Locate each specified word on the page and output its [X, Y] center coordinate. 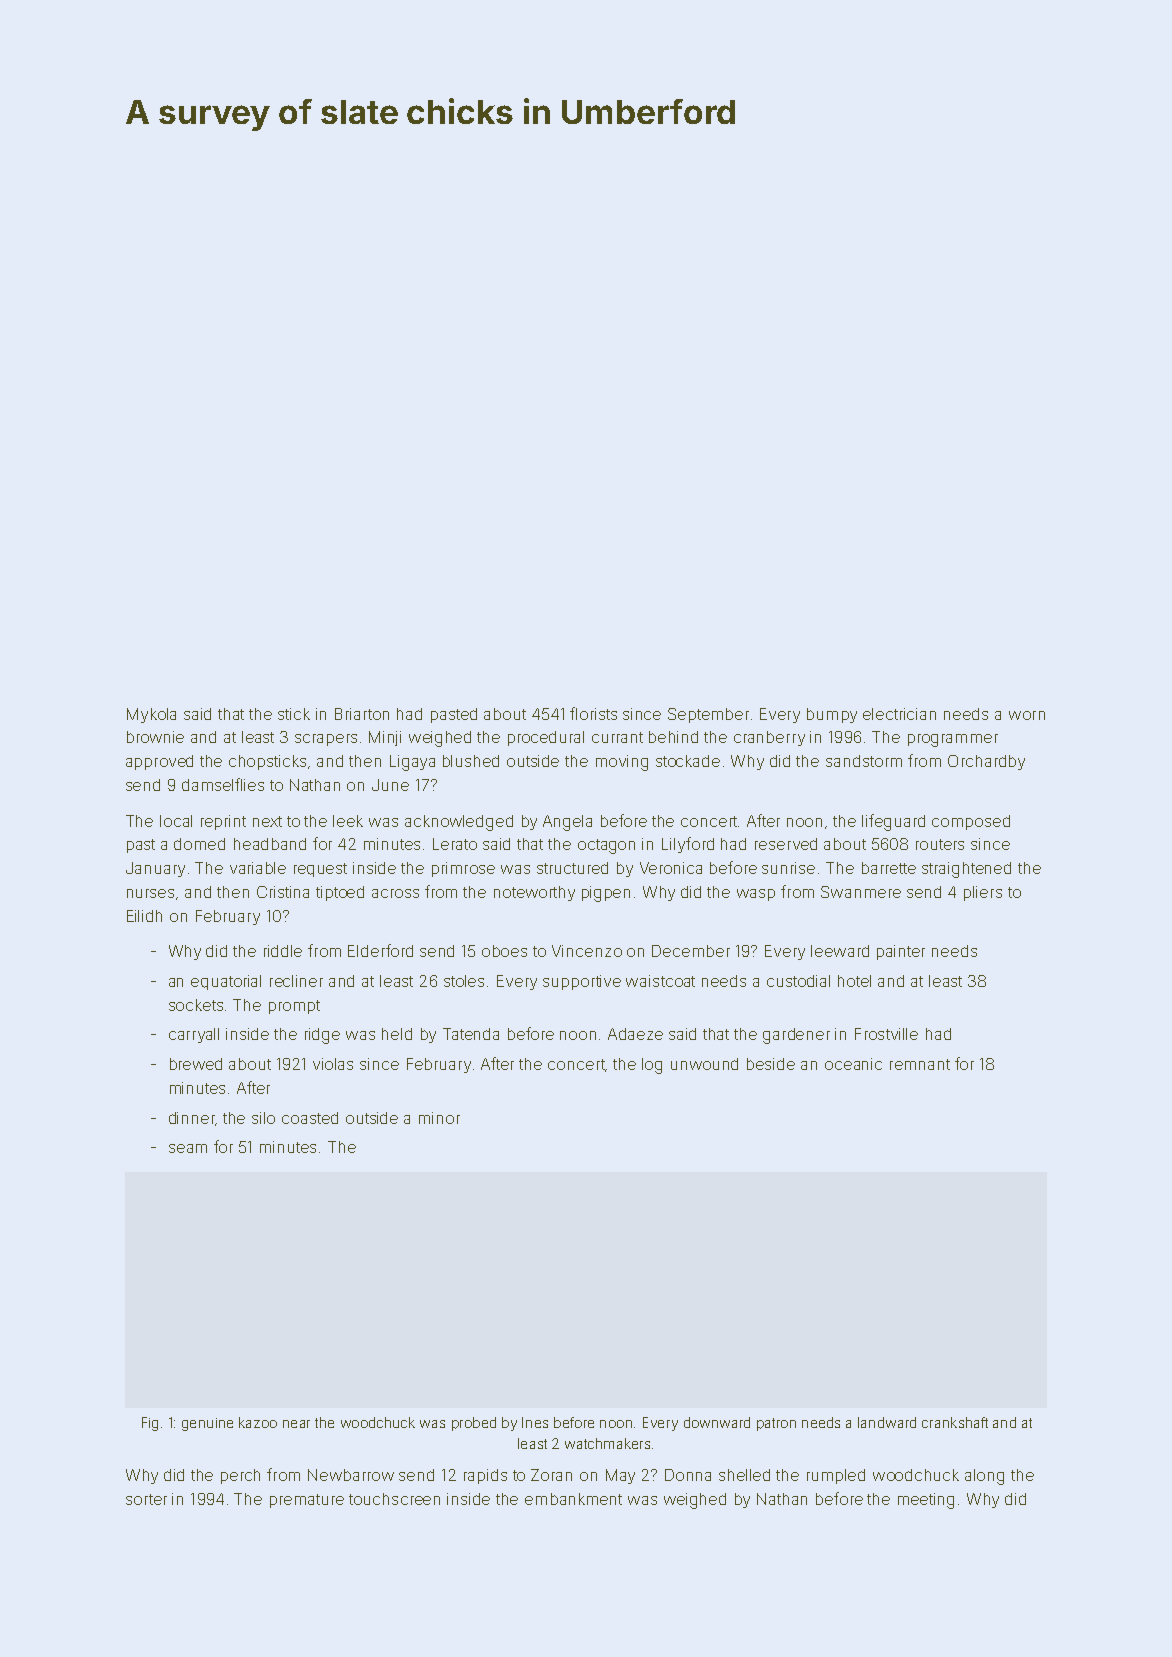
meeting [926, 1501]
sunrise [788, 868]
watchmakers [607, 1443]
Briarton [362, 714]
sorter [146, 1499]
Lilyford [688, 845]
